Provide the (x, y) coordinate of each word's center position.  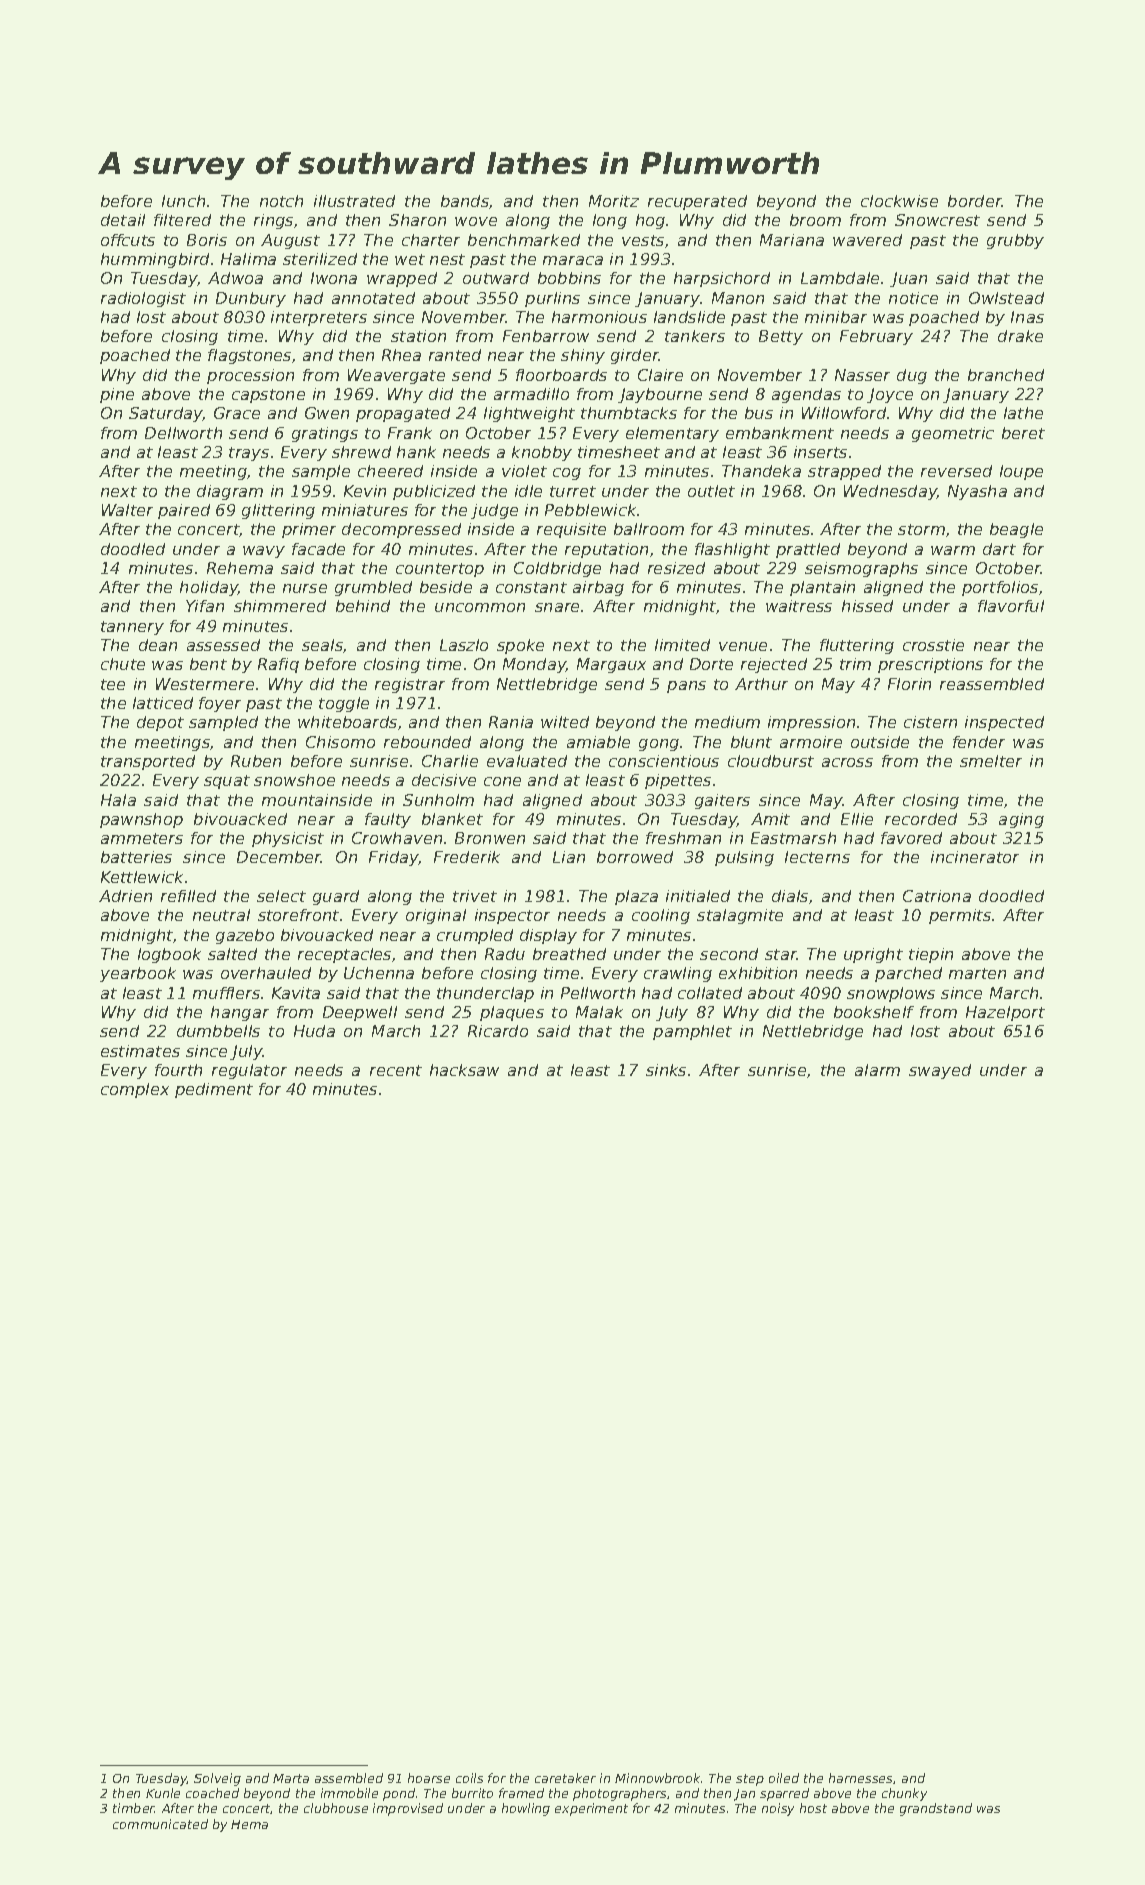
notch (281, 201)
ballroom (649, 529)
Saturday (166, 414)
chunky (904, 1794)
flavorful (1011, 606)
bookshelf (874, 1012)
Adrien (125, 896)
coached (212, 1793)
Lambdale (840, 278)
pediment (214, 1090)
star (781, 954)
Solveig (217, 1779)
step (750, 1780)
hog (650, 221)
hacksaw (464, 1070)
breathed (569, 954)
